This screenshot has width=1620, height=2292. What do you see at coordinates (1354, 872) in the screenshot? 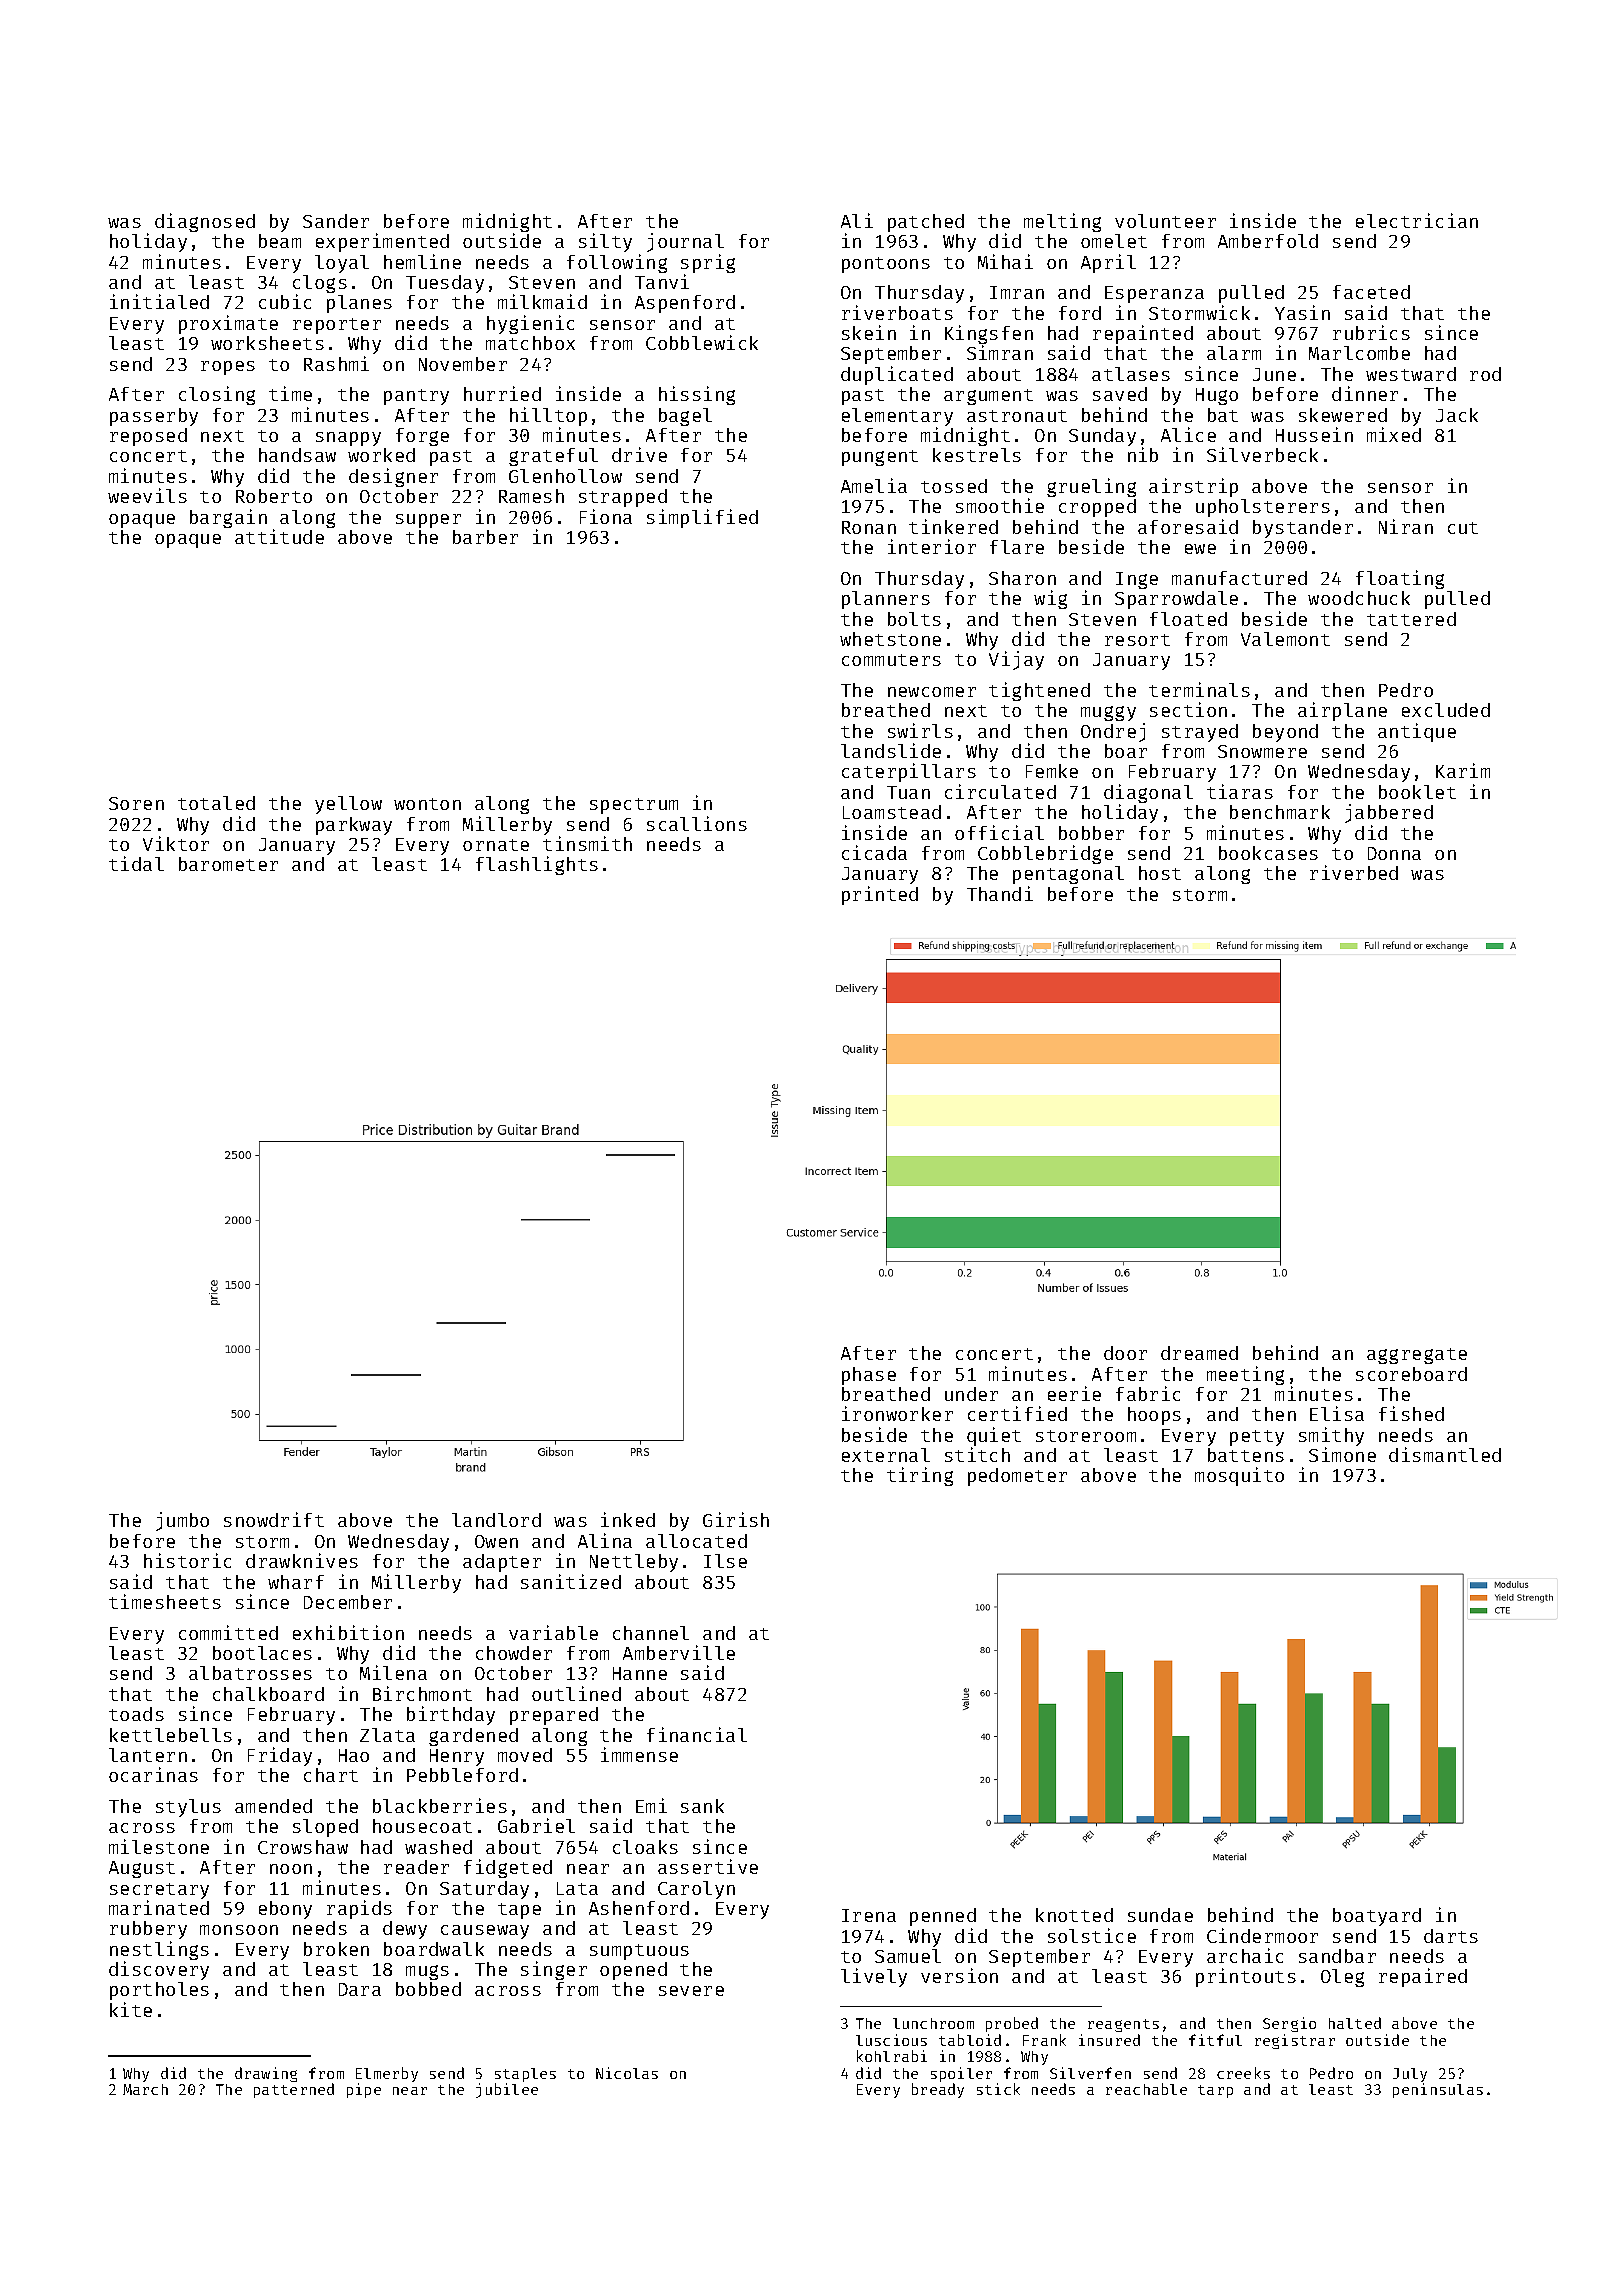
I see `riverbed` at bounding box center [1354, 872].
